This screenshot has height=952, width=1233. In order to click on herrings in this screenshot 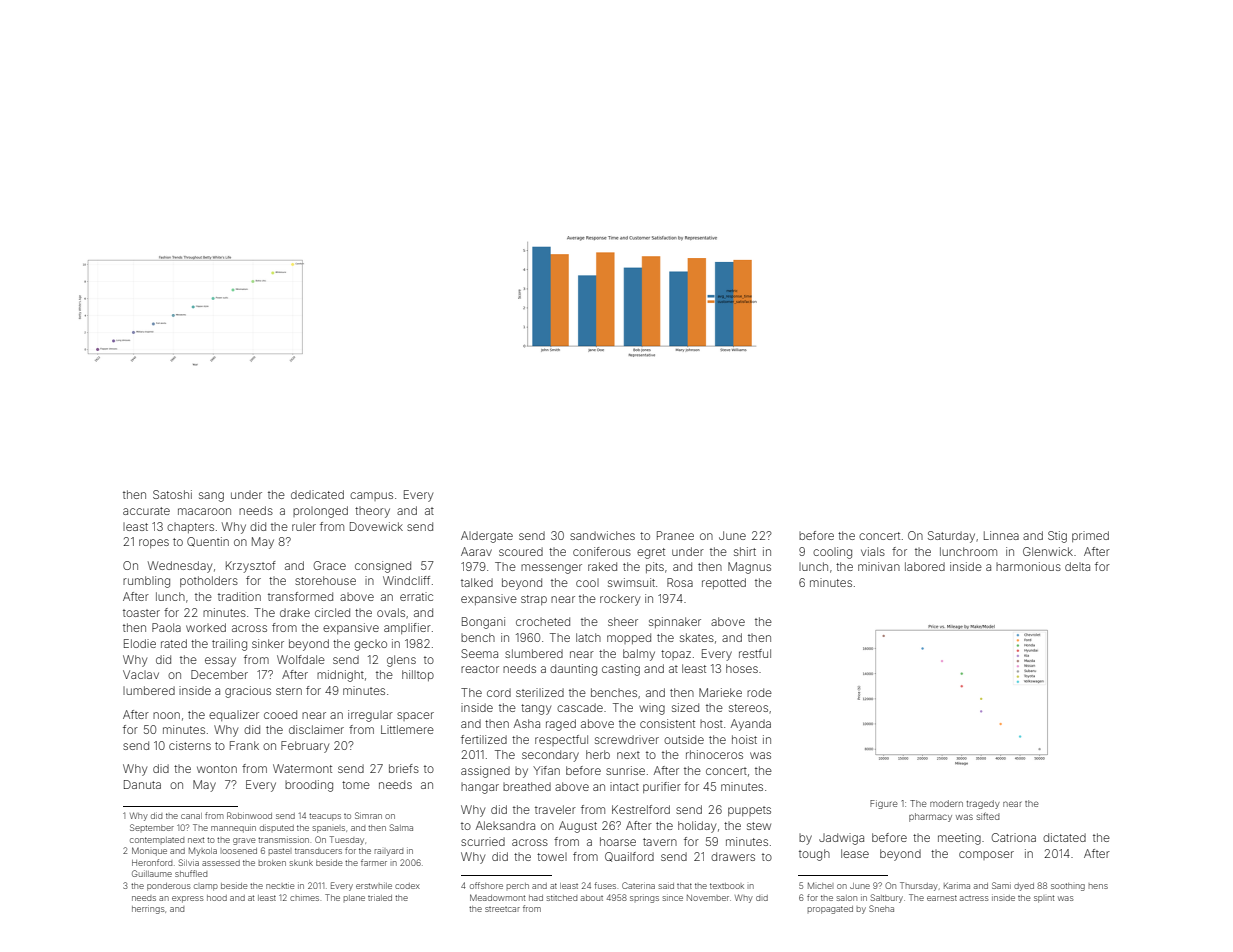, I will do `click(148, 910)`.
